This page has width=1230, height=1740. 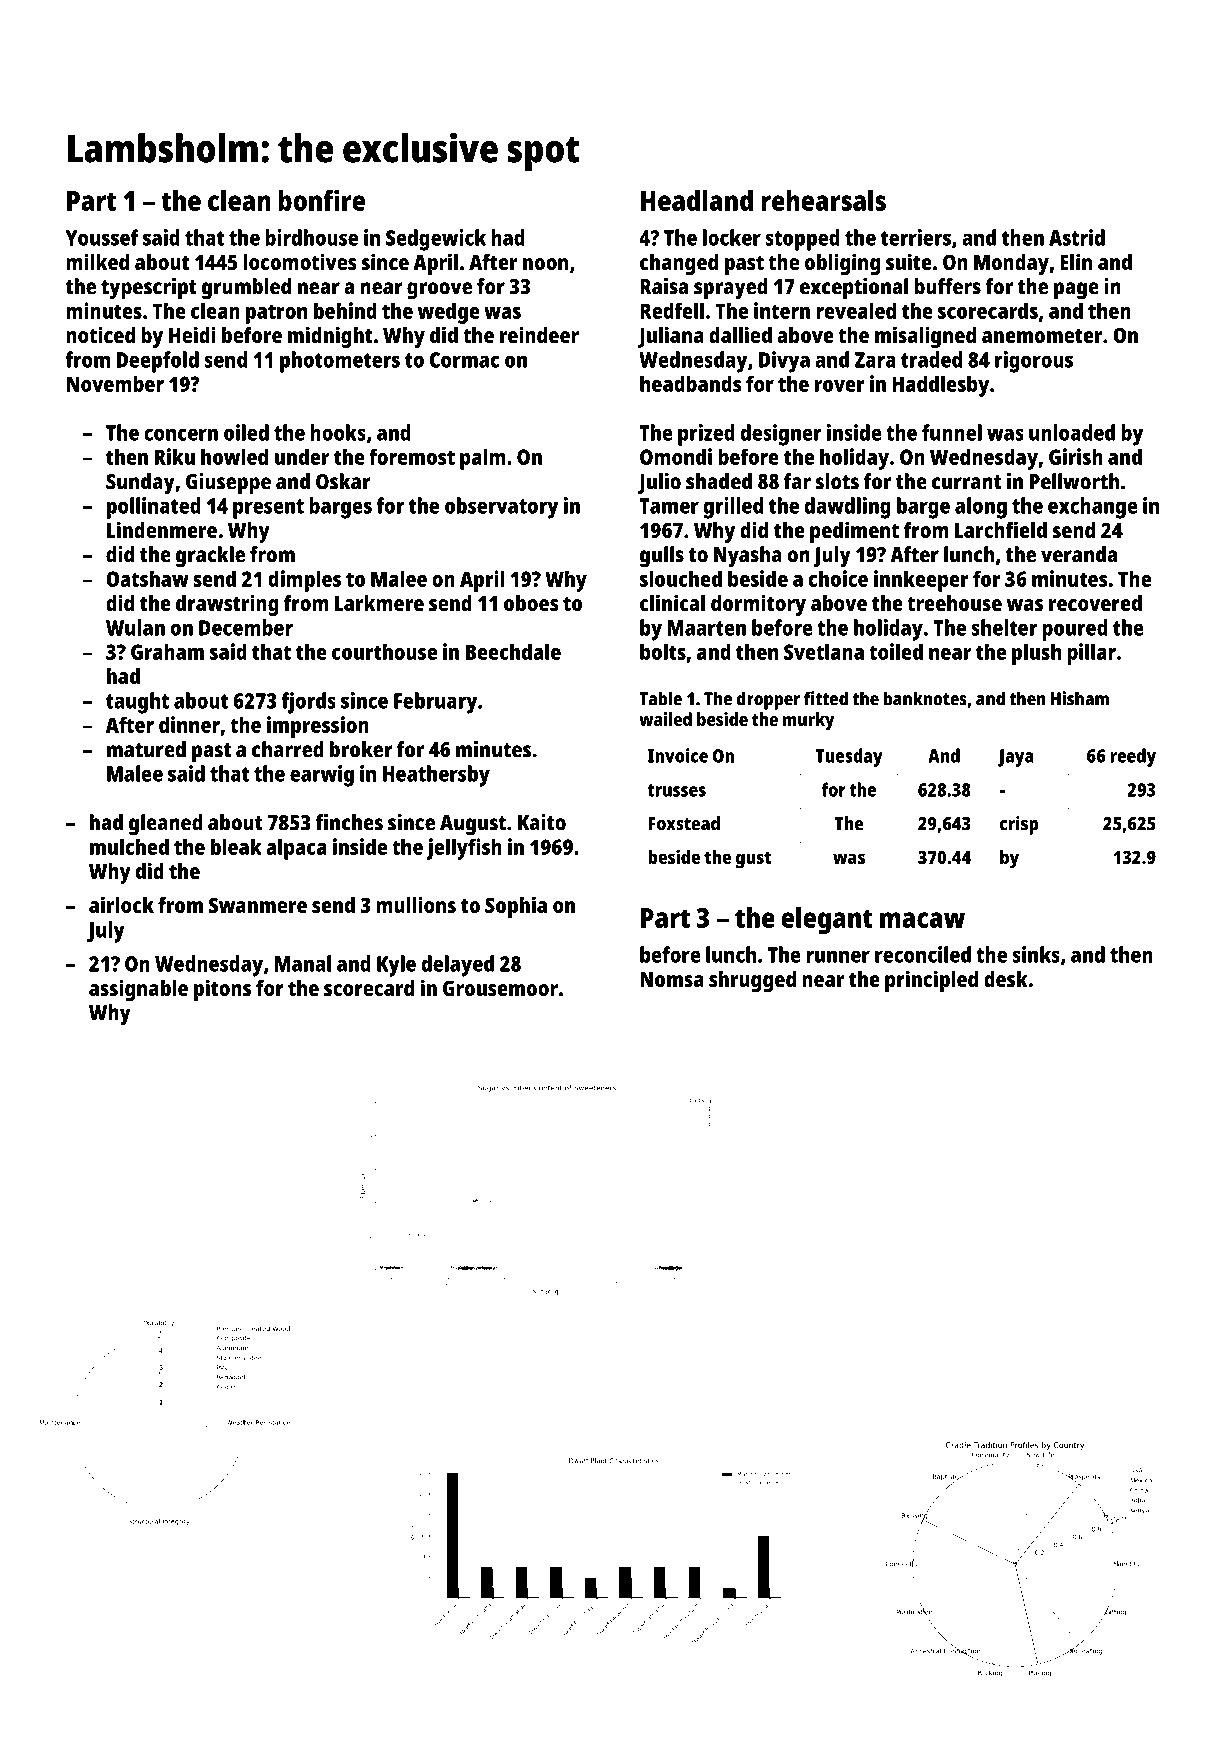 What do you see at coordinates (192, 334) in the page?
I see `Heidi` at bounding box center [192, 334].
